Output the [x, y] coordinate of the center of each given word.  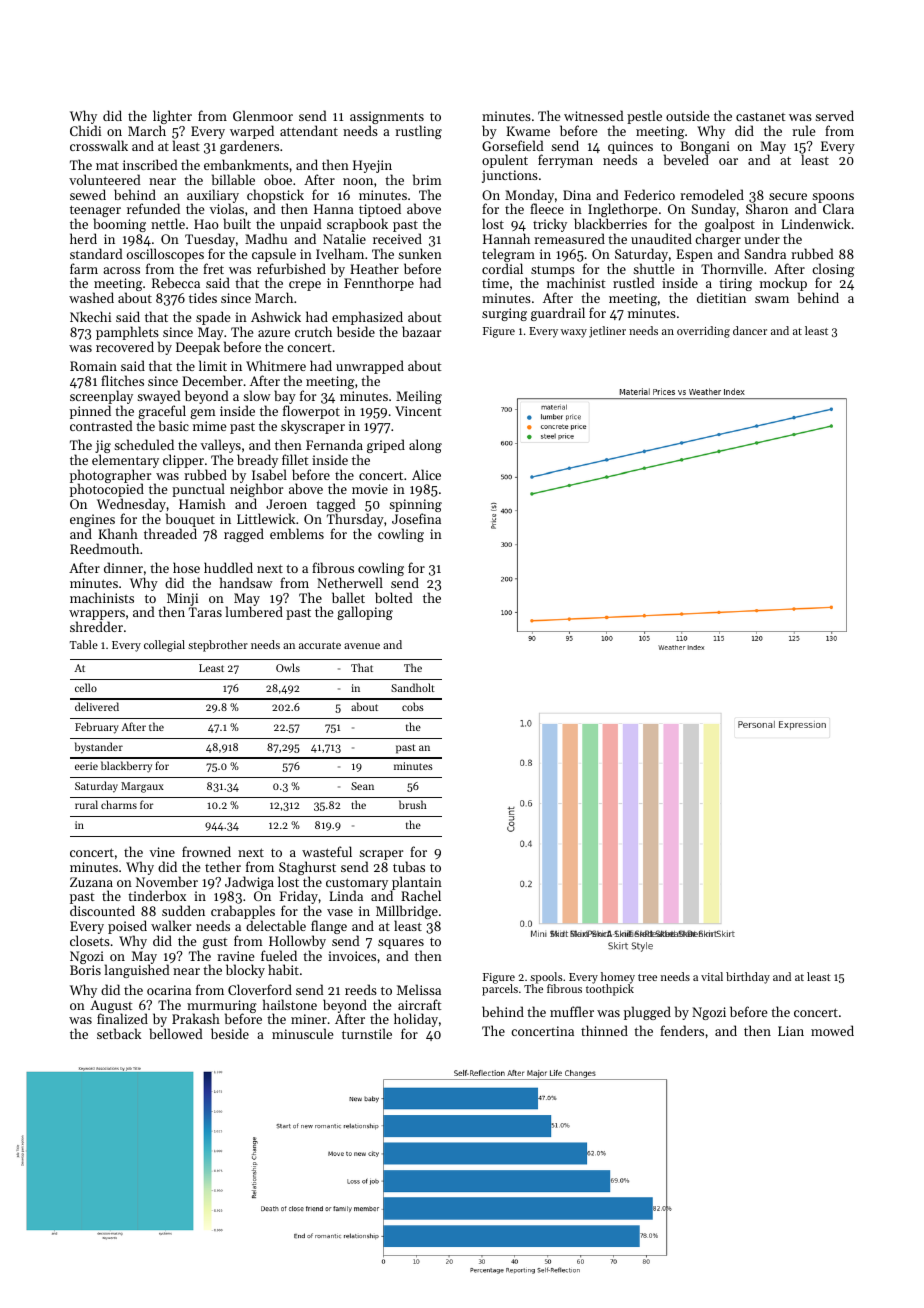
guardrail [558, 314]
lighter [172, 117]
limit [213, 365]
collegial [164, 646]
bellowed [176, 1034]
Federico [649, 194]
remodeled [712, 194]
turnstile [367, 1033]
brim [427, 179]
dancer [750, 330]
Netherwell [350, 582]
